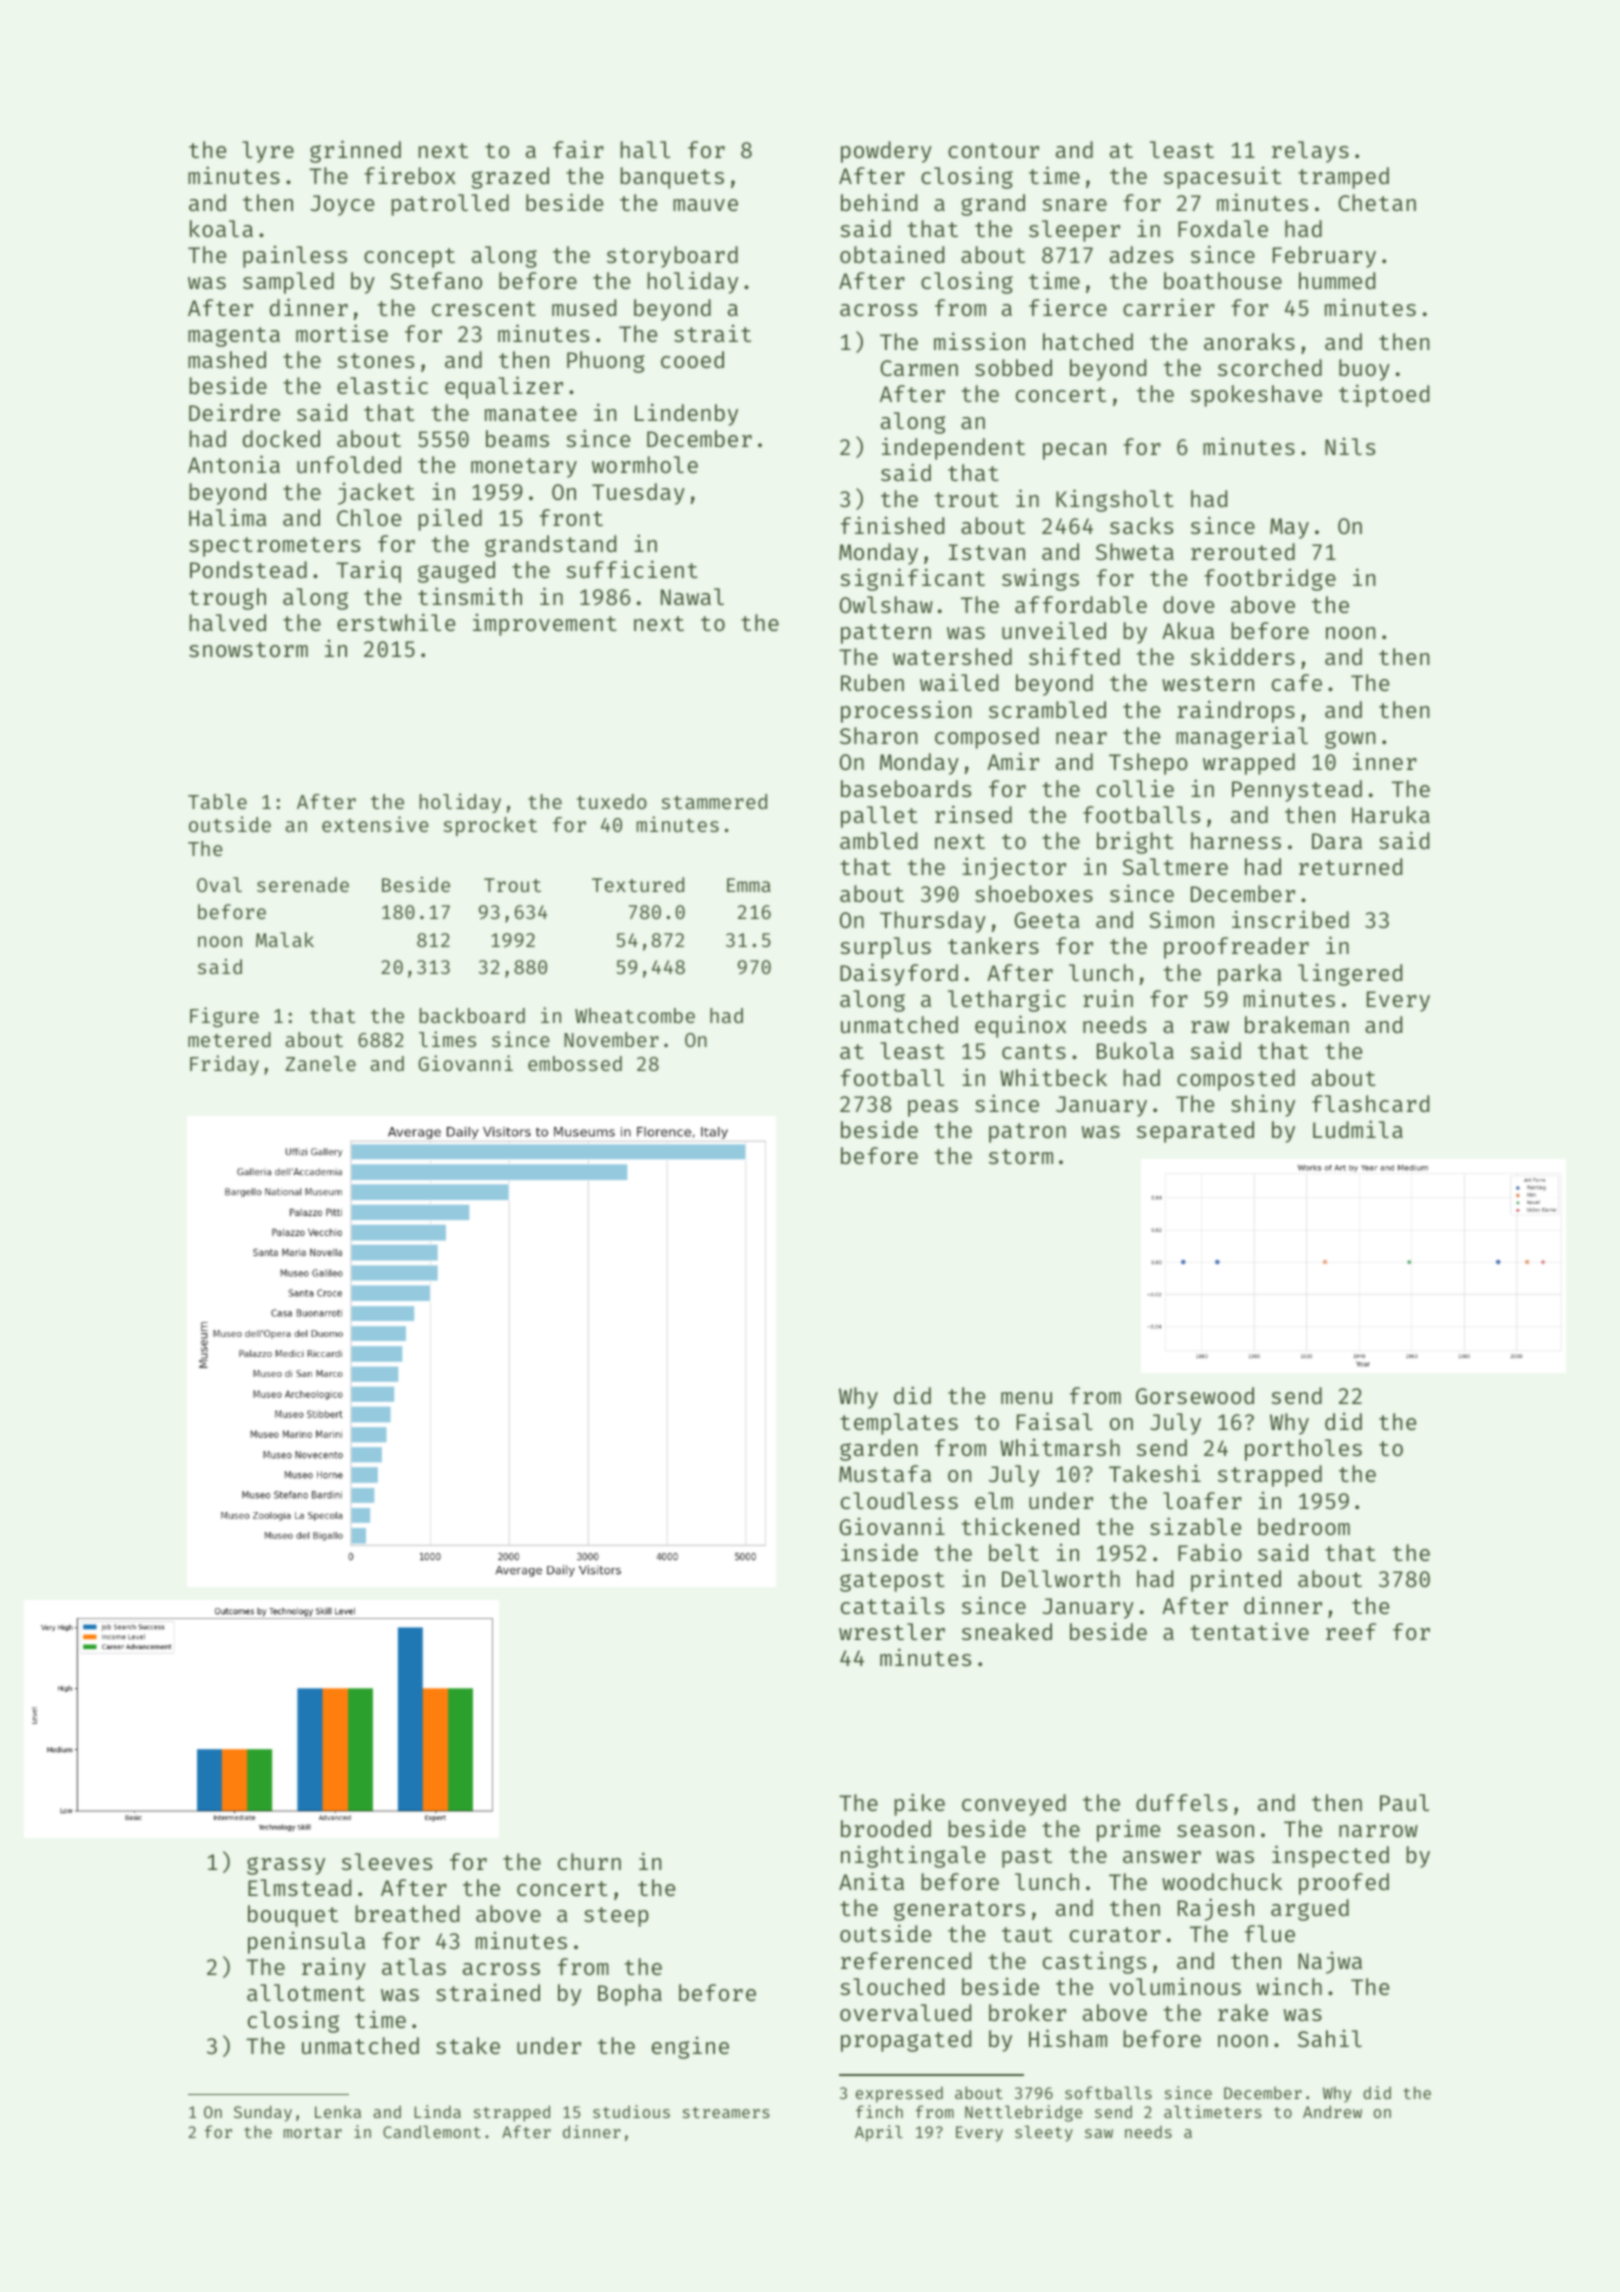  What do you see at coordinates (606, 362) in the image?
I see `Phuong` at bounding box center [606, 362].
